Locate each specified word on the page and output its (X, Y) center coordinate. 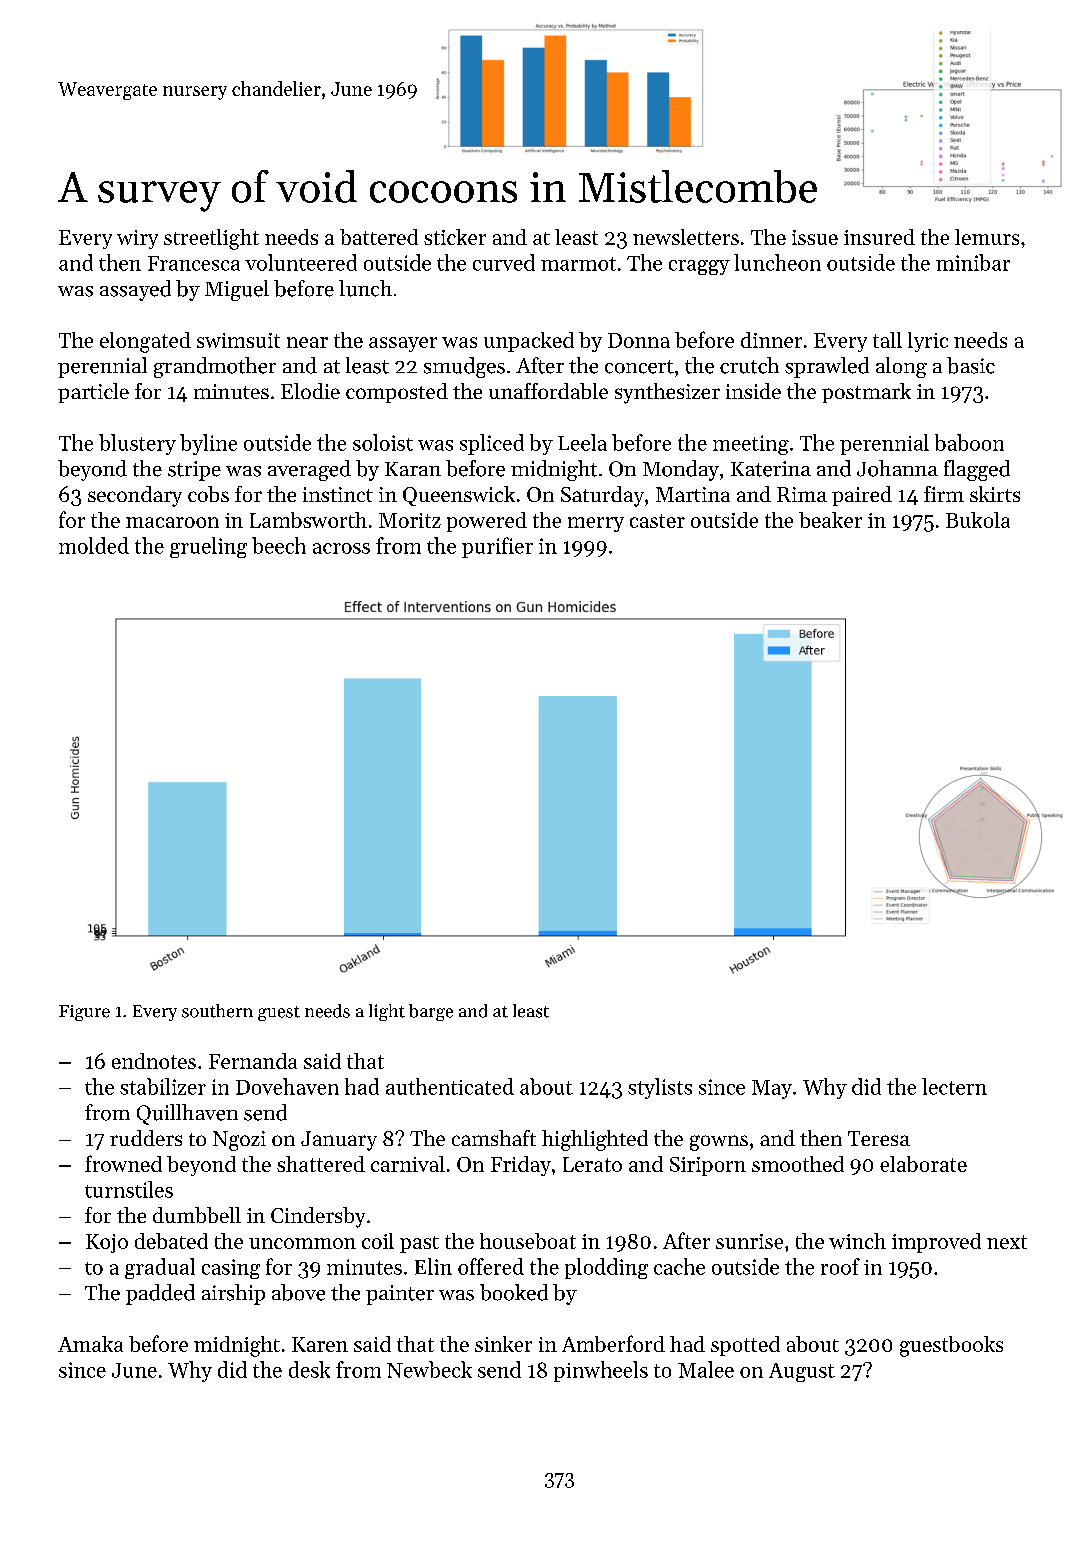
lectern (954, 1086)
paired (862, 496)
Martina (693, 494)
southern (217, 1011)
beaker (830, 520)
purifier (497, 547)
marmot (578, 264)
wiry (137, 239)
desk (309, 1369)
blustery (137, 444)
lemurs (987, 237)
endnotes (154, 1061)
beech (279, 545)
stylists (660, 1088)
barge (431, 1012)
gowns (719, 1143)
